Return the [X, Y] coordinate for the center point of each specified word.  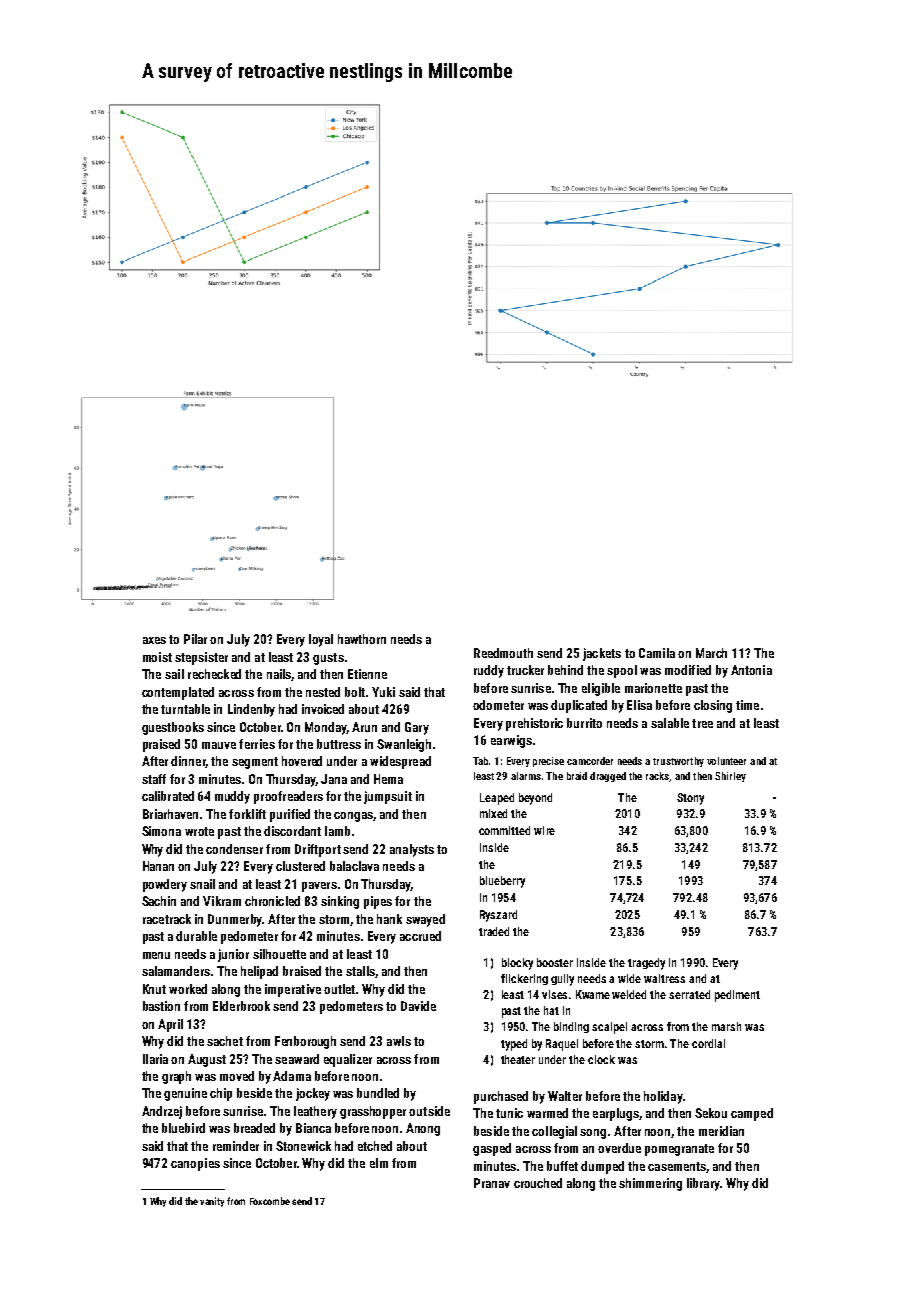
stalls [360, 971]
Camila [657, 653]
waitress [664, 978]
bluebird [183, 1128]
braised [302, 971]
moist [157, 657]
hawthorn [362, 639]
